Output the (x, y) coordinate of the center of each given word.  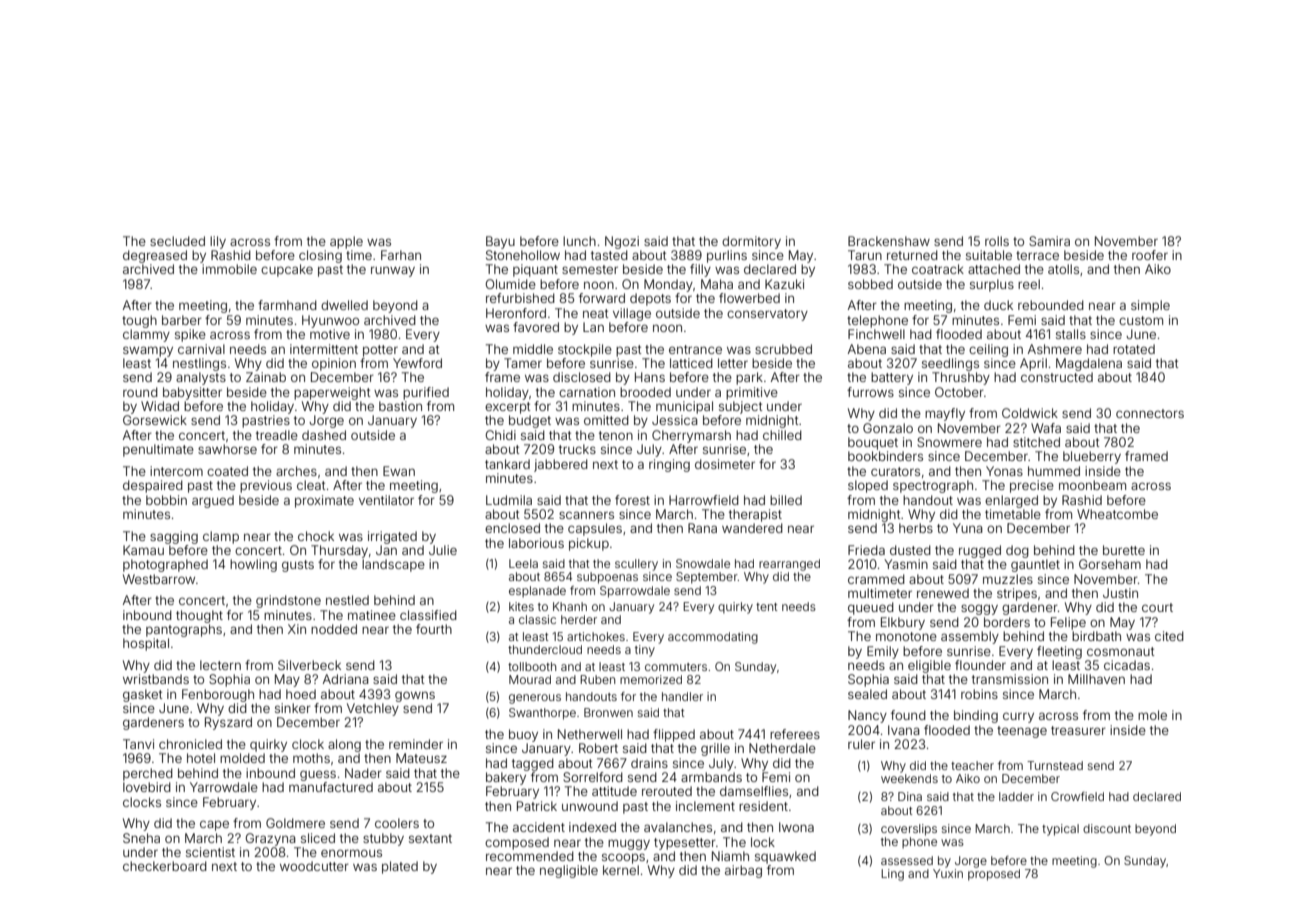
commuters (676, 667)
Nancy (867, 716)
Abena (867, 349)
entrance (695, 349)
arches (296, 471)
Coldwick (1030, 413)
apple (346, 242)
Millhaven (1096, 679)
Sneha (141, 838)
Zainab (266, 377)
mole (1152, 715)
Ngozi (622, 242)
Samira (1049, 241)
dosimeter (725, 464)
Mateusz (421, 758)
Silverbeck (309, 665)
